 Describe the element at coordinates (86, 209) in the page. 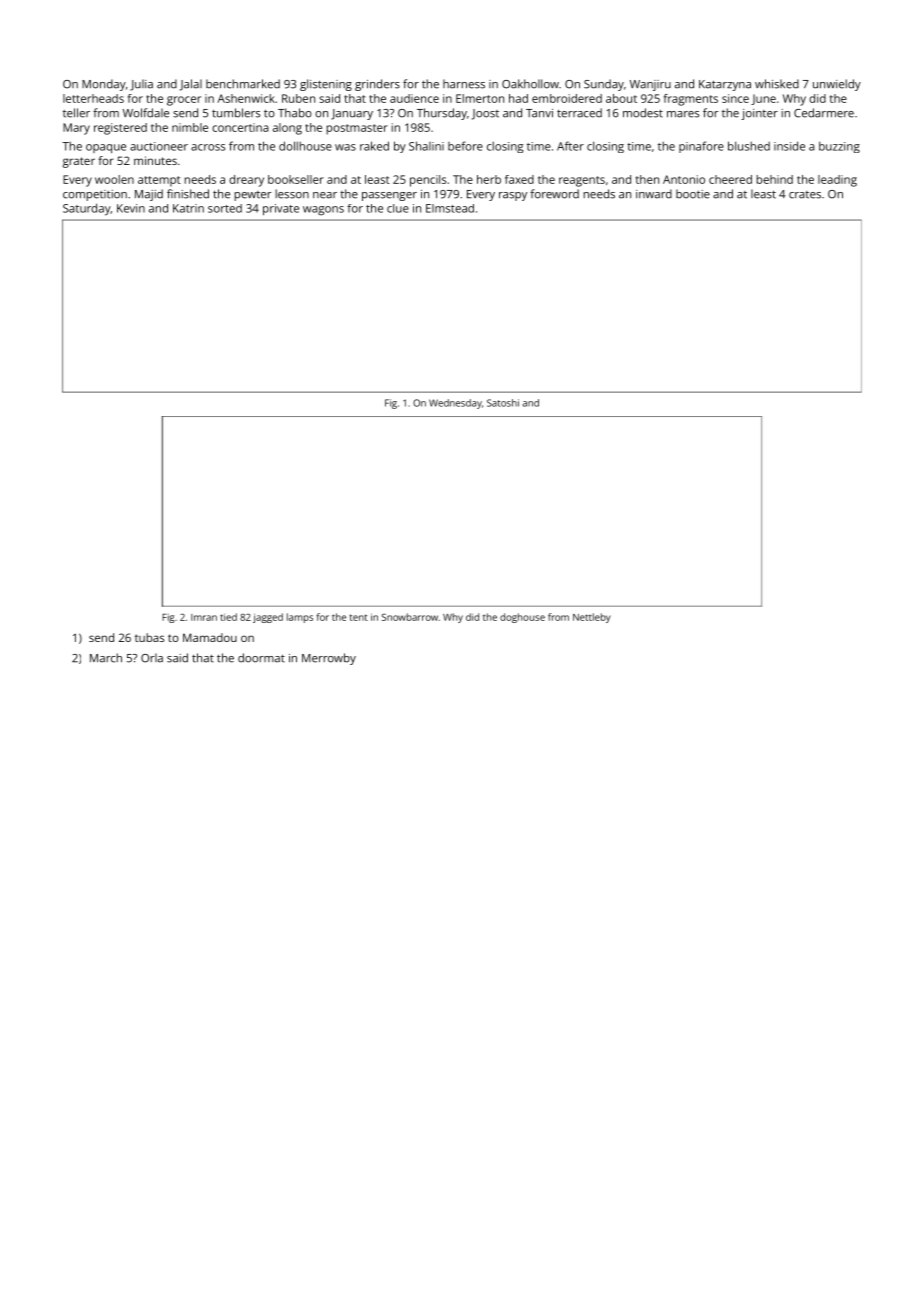

I see `Saturday` at that location.
